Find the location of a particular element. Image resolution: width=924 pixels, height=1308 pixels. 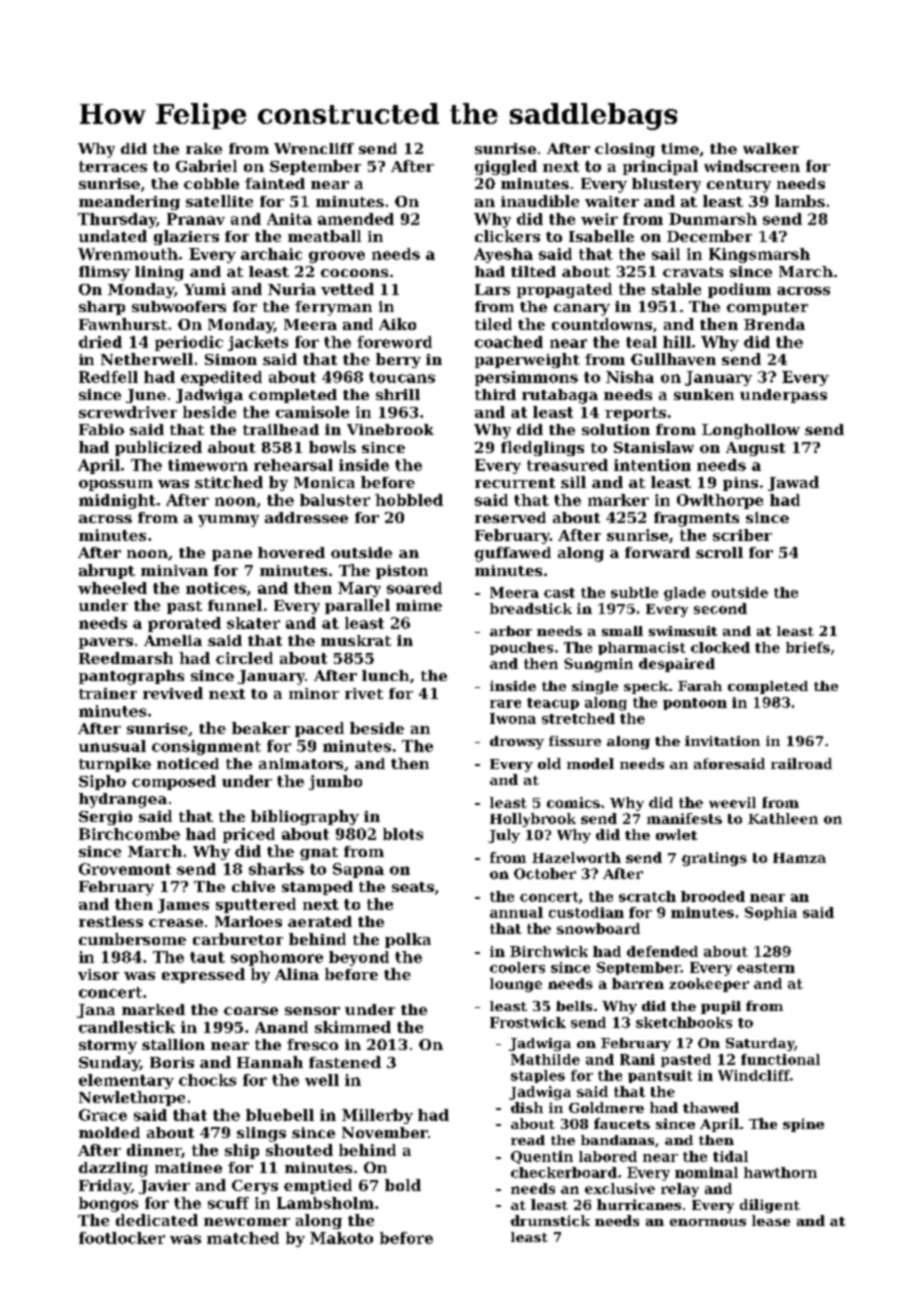

coached is located at coordinates (509, 342).
